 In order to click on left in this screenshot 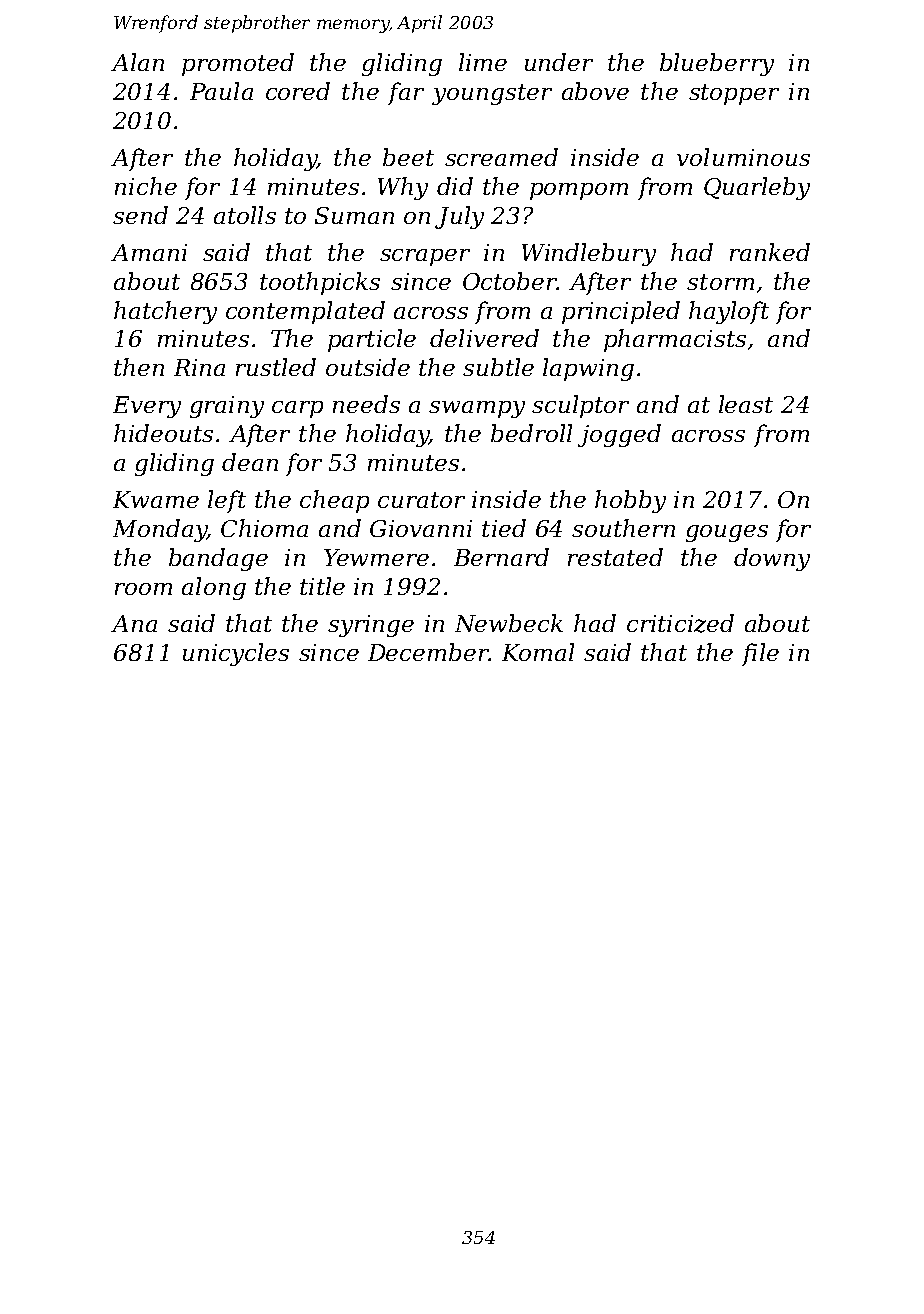, I will do `click(227, 501)`.
